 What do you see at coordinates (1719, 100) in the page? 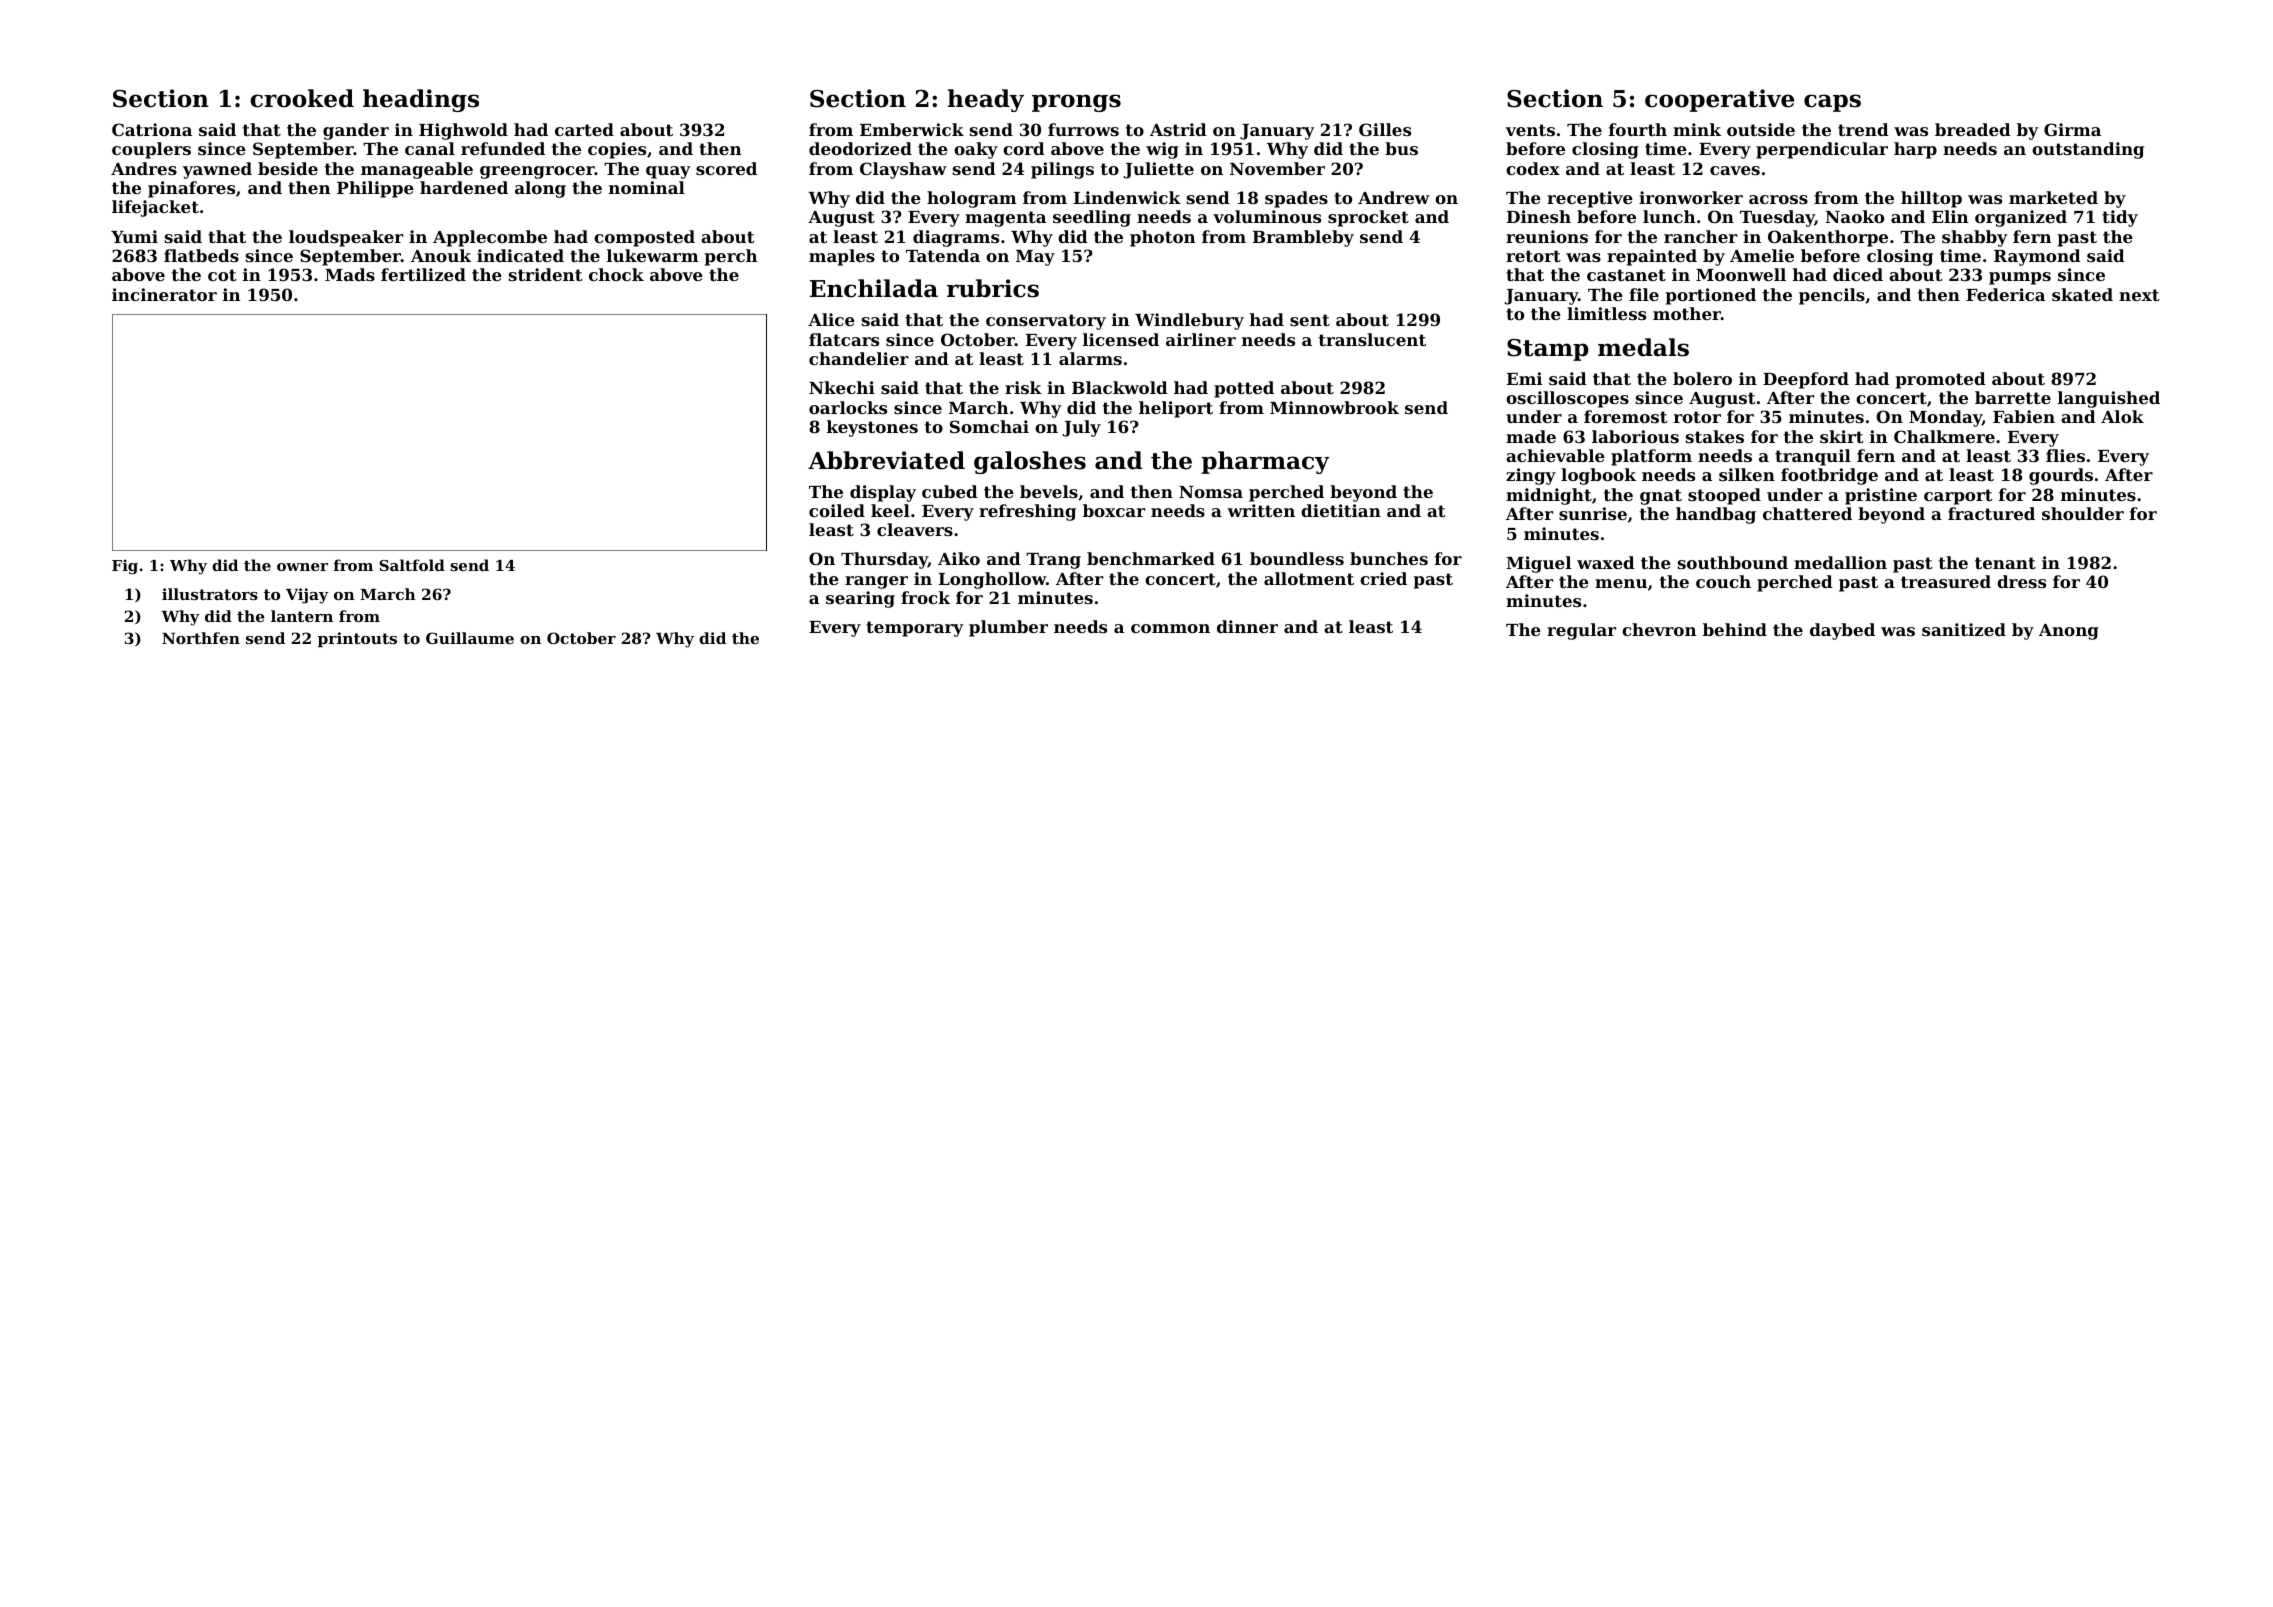
I see `cooperative` at bounding box center [1719, 100].
